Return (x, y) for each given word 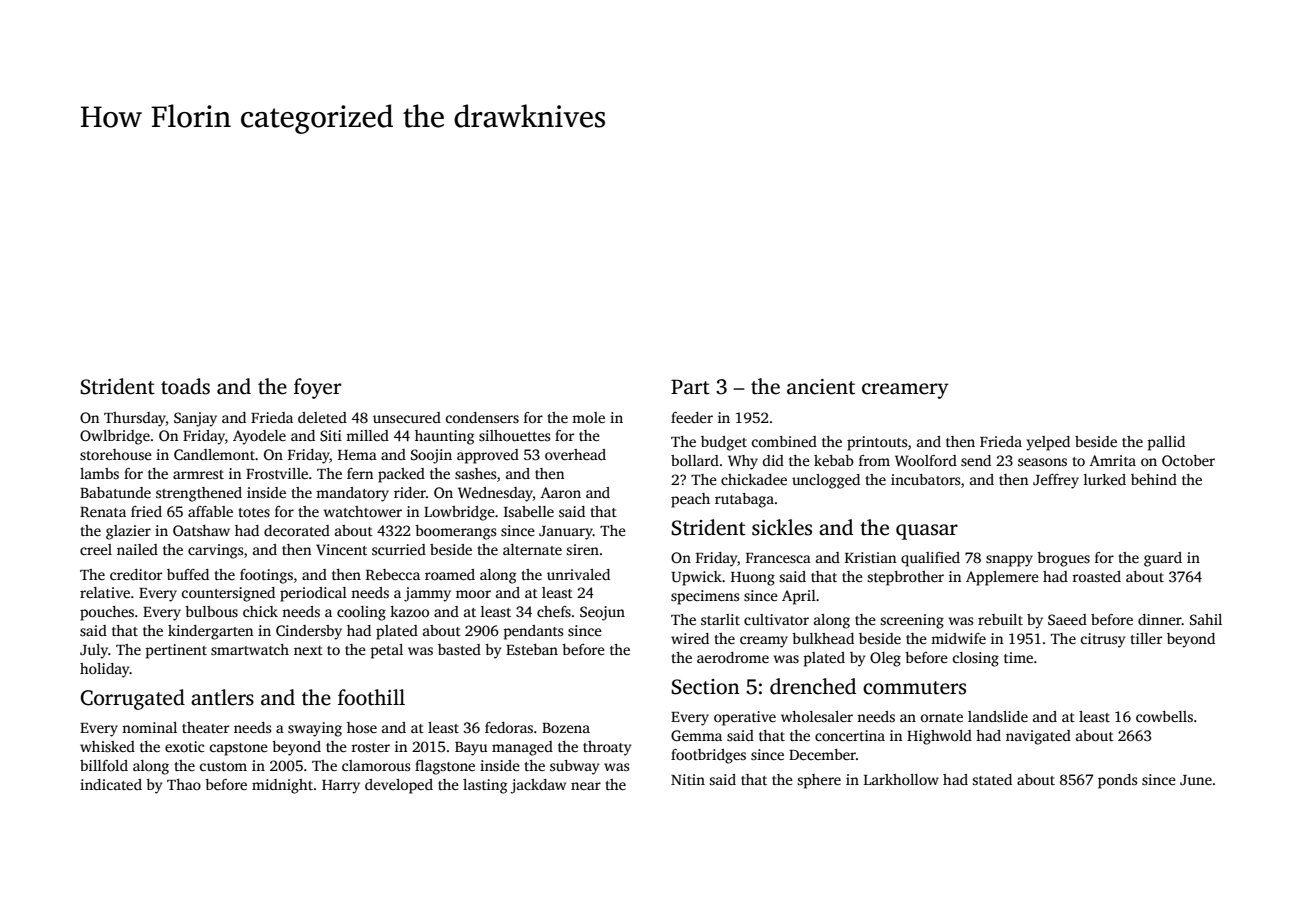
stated (992, 779)
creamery (905, 391)
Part (690, 387)
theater (205, 727)
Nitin (688, 779)
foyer (317, 388)
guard (1163, 559)
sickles (782, 527)
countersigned (228, 594)
